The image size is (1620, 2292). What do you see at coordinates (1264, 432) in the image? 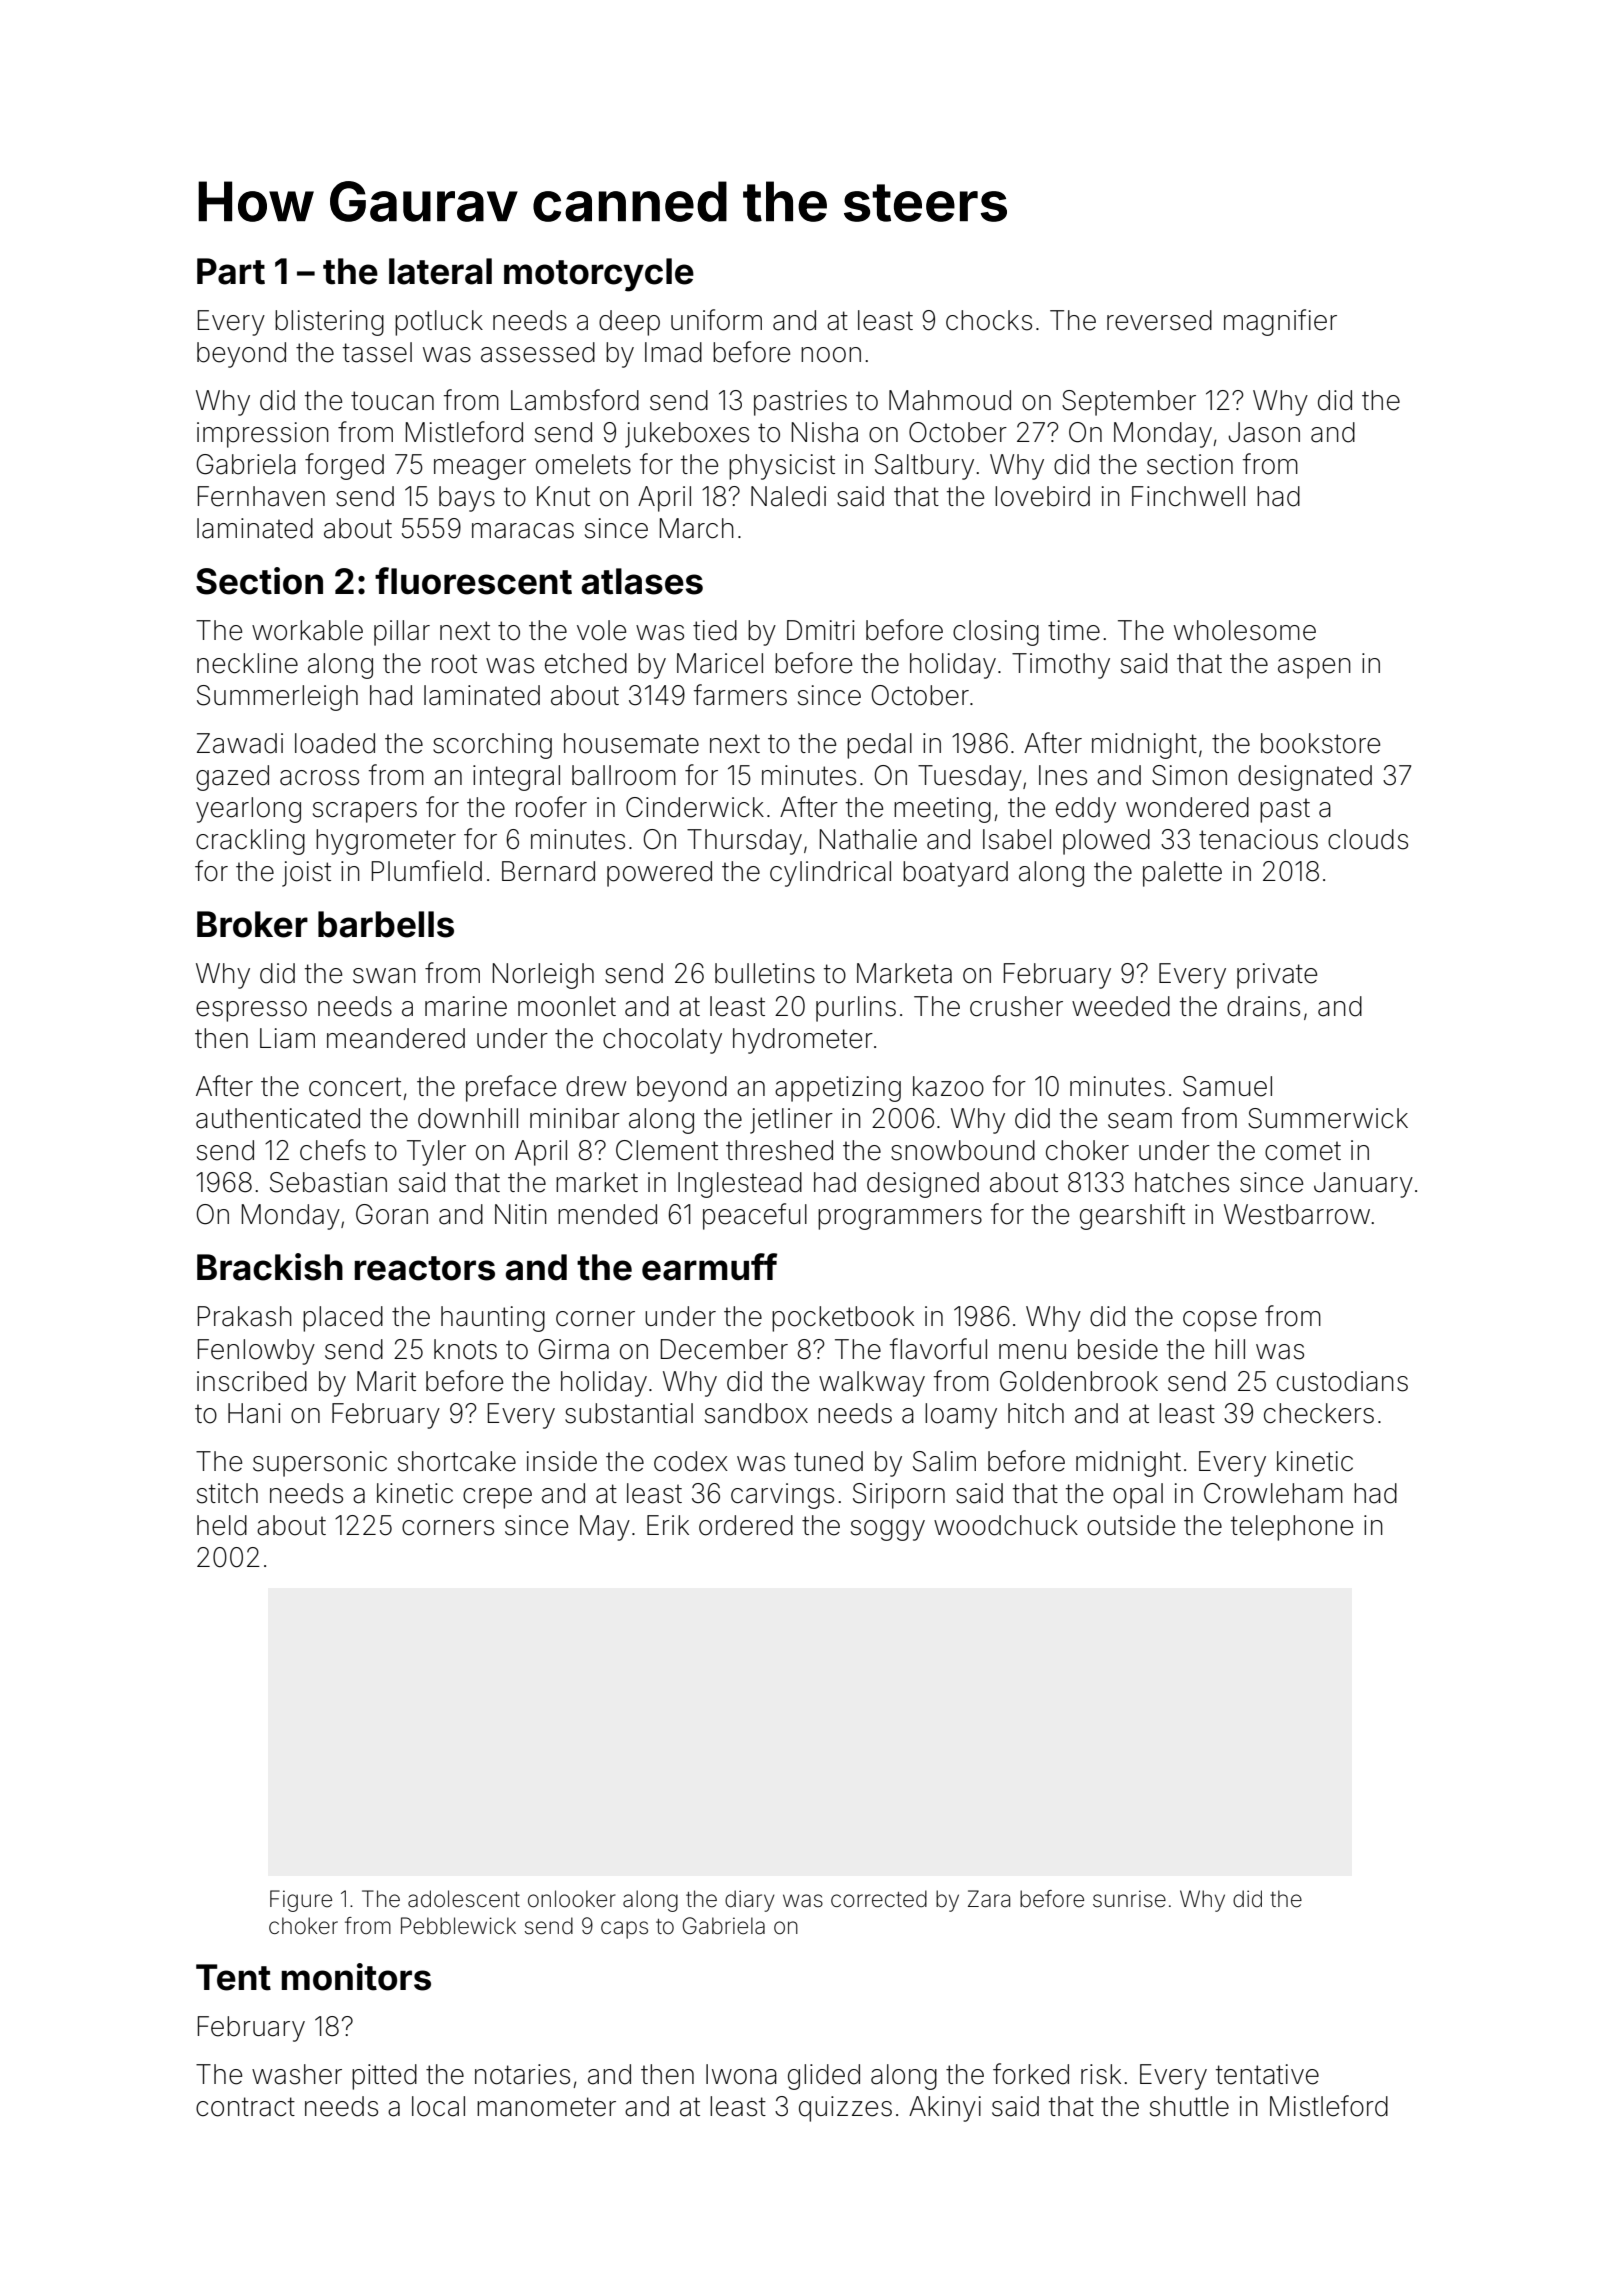
I see `Jason` at bounding box center [1264, 432].
